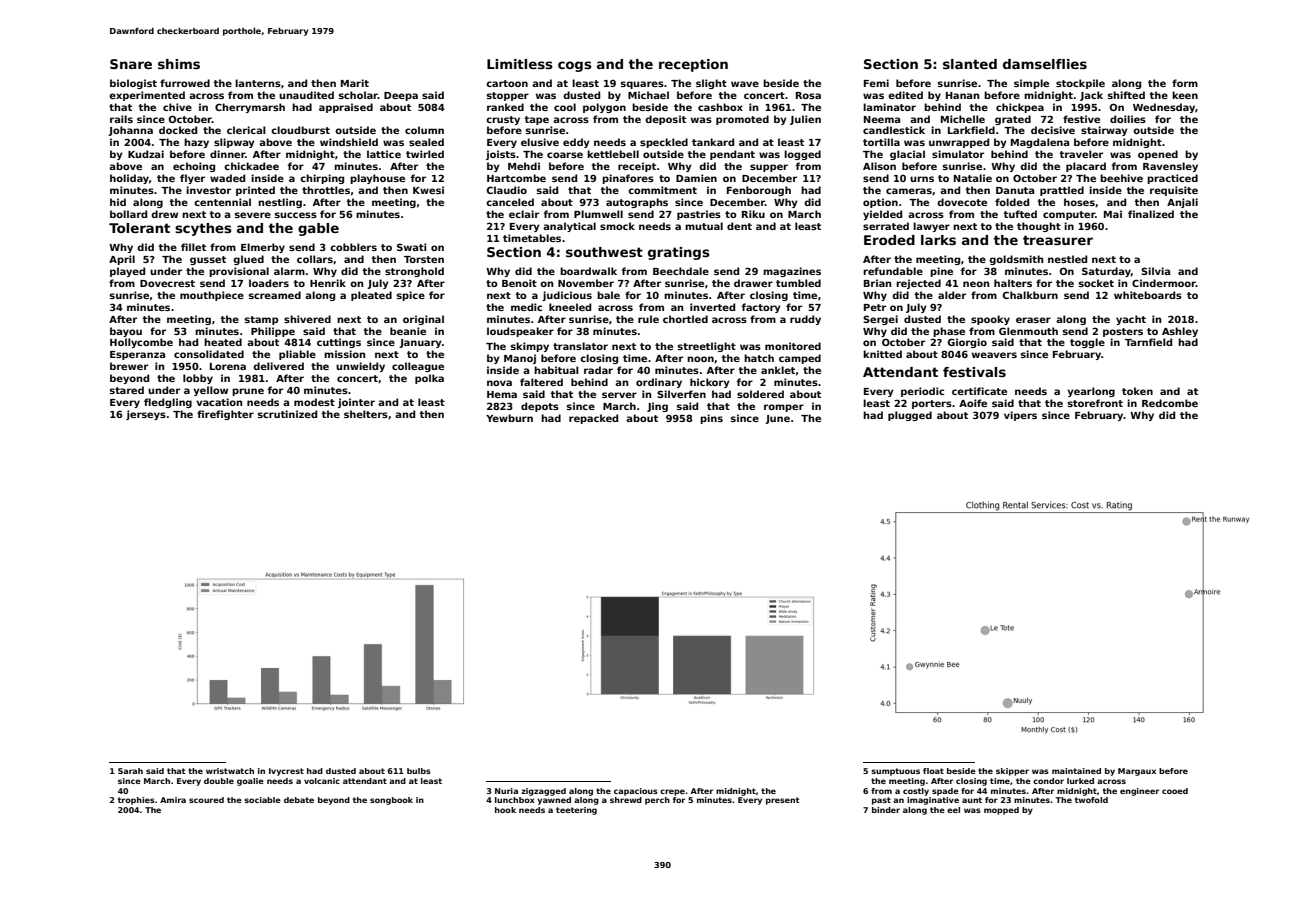 The width and height of the screenshot is (1308, 924). I want to click on reception, so click(693, 65).
